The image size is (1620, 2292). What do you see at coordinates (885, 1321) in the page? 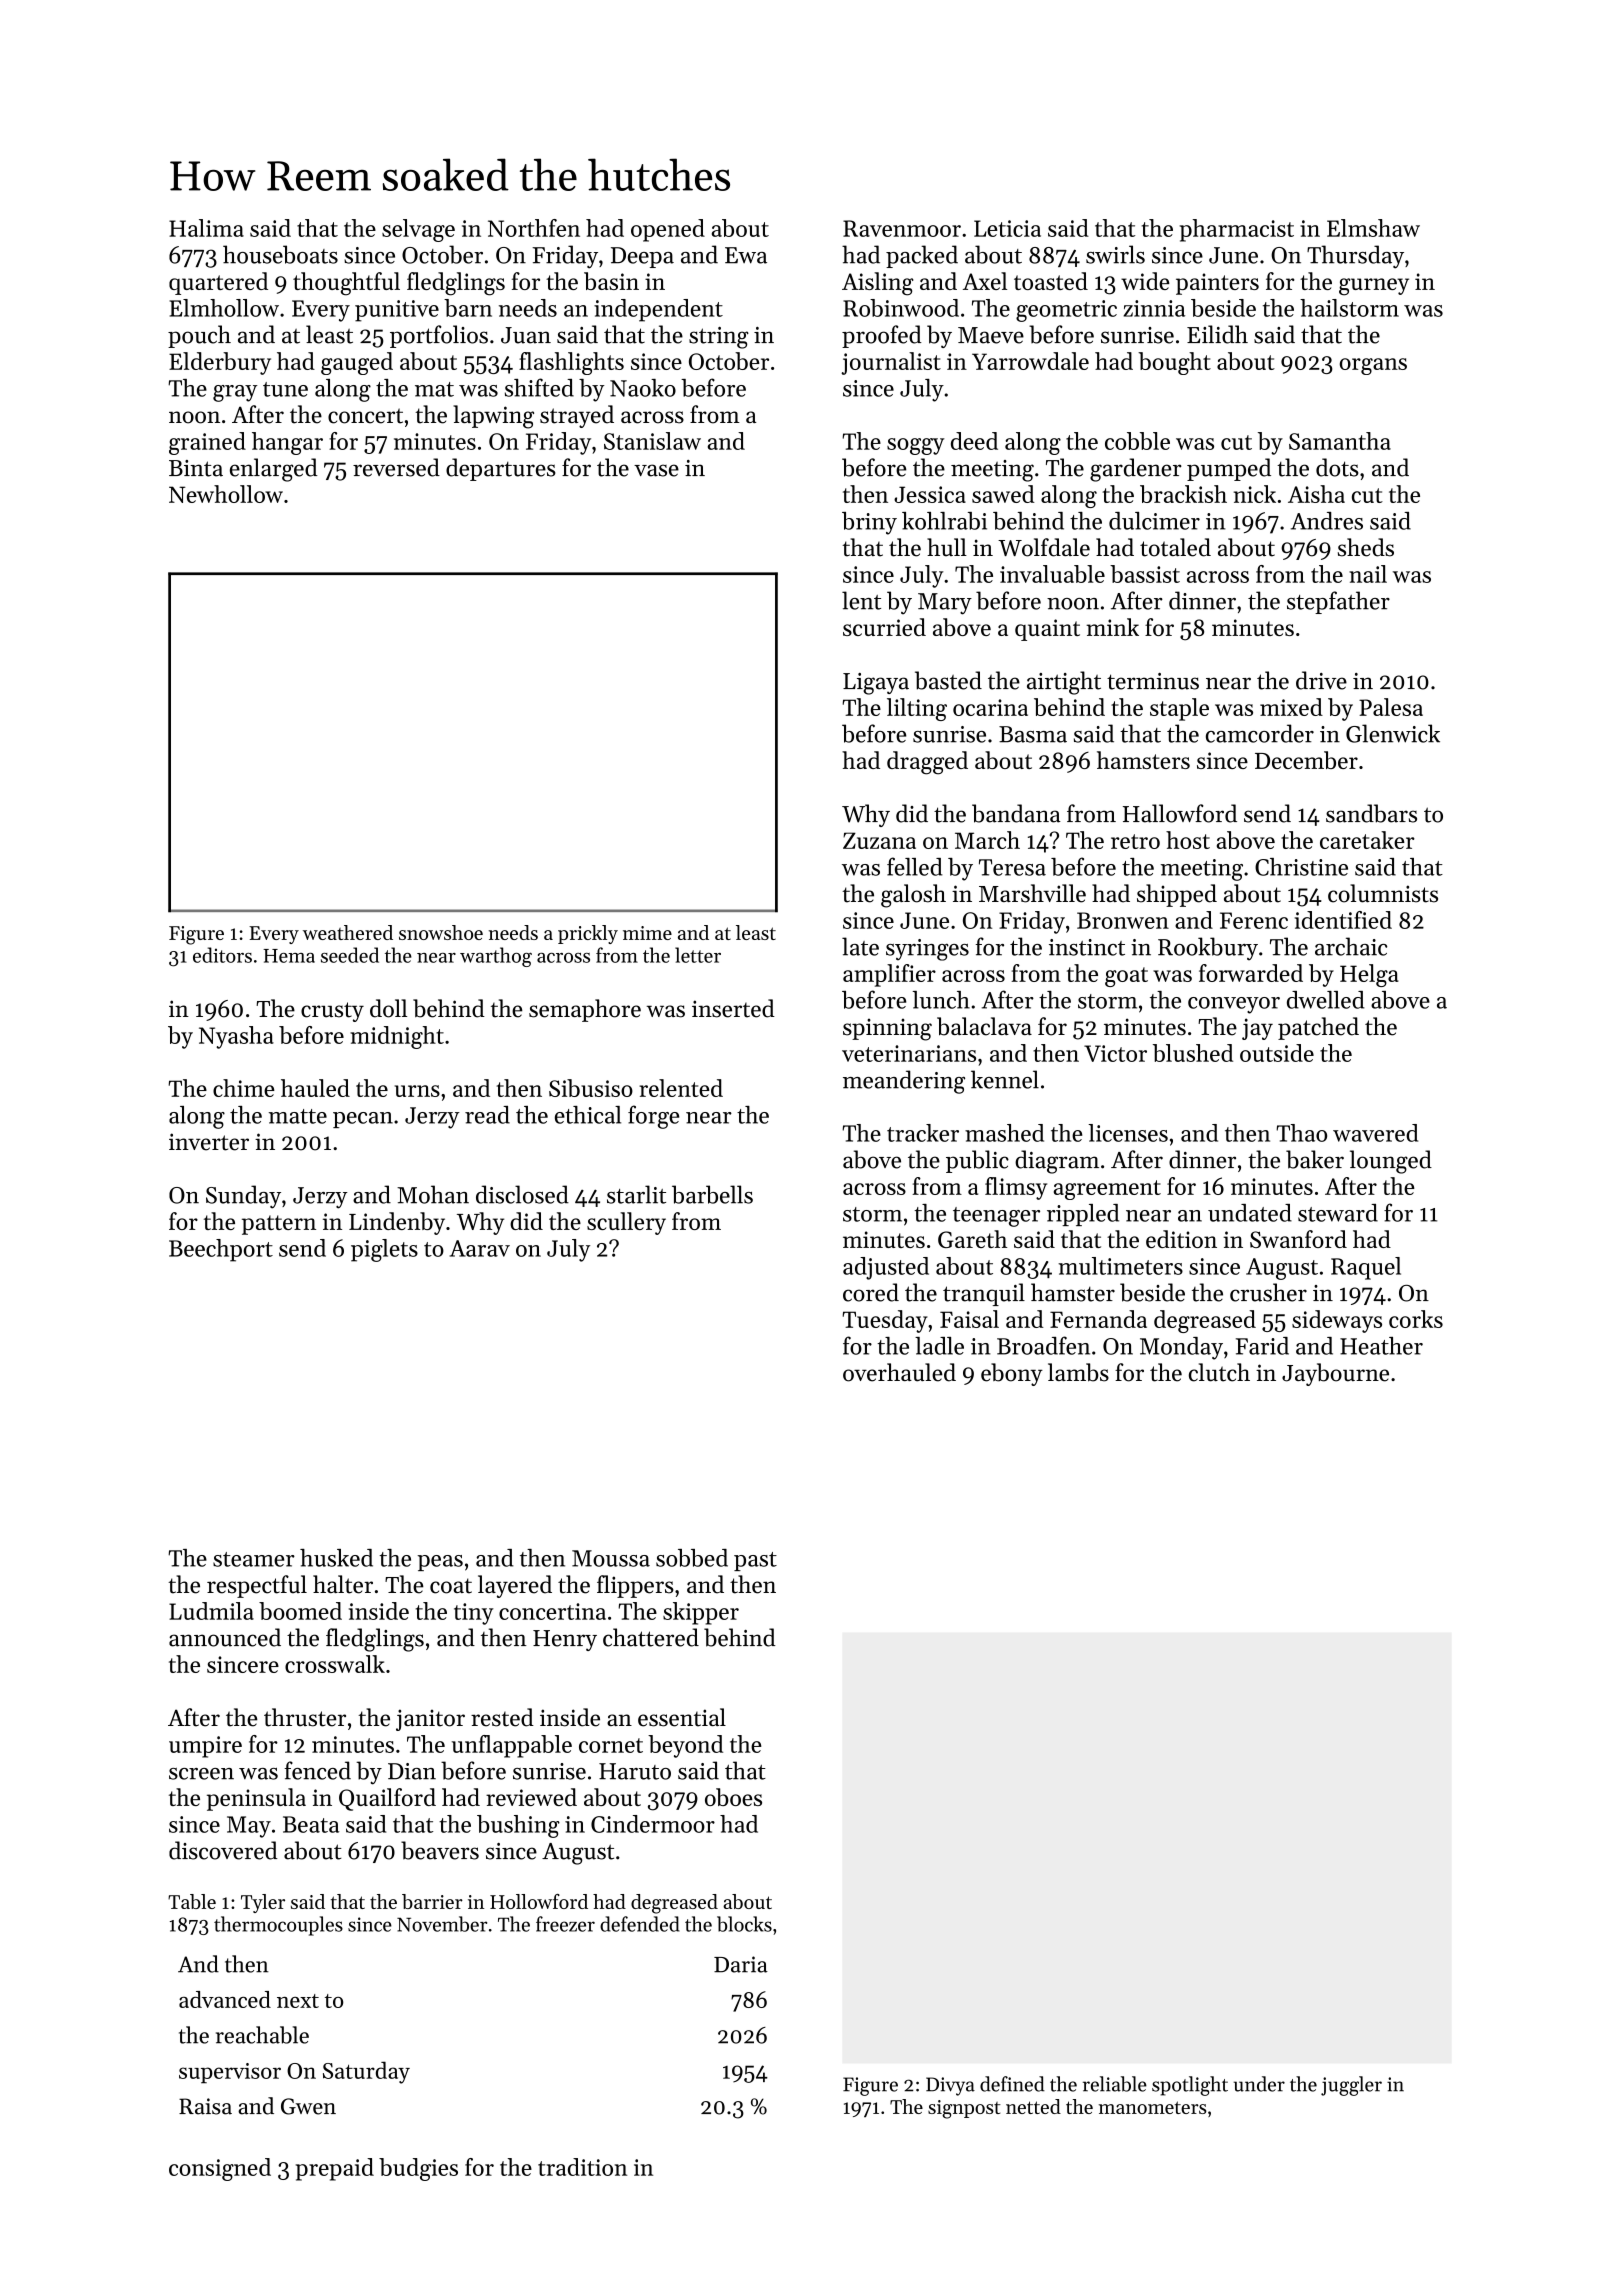
I see `Tuesday` at bounding box center [885, 1321].
